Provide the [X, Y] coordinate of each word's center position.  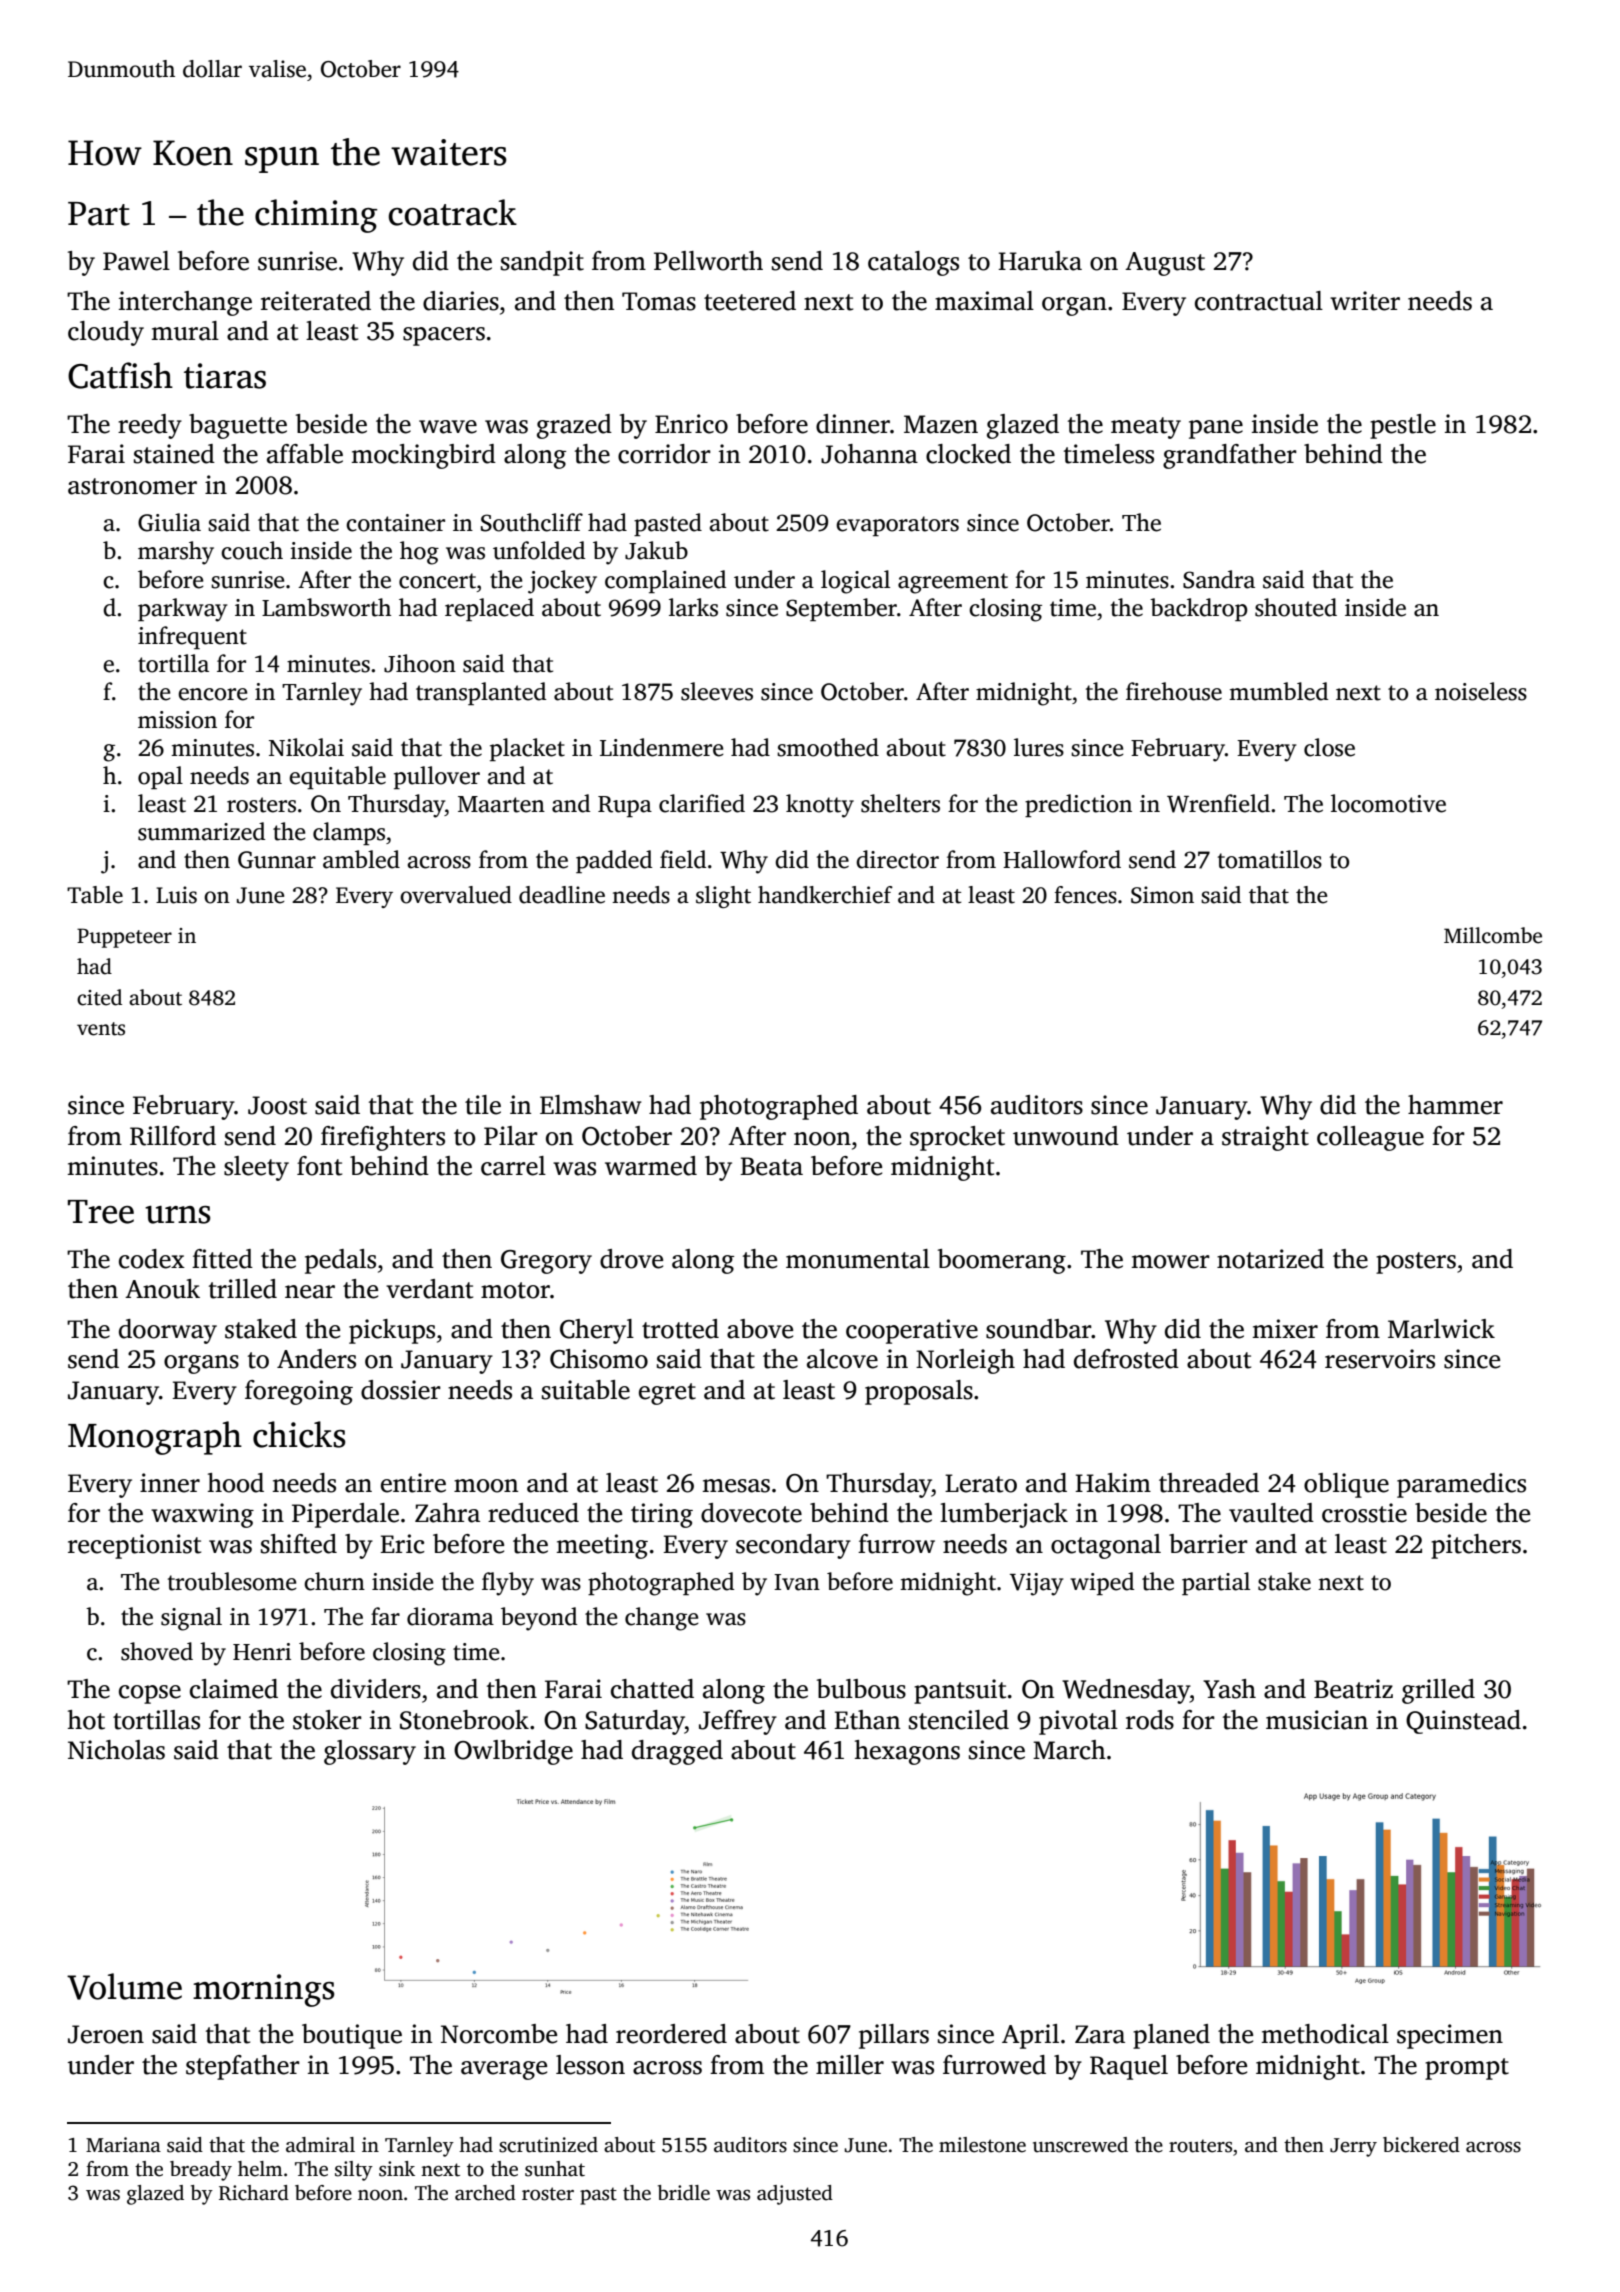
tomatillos [1270, 859]
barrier [1208, 1544]
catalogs [913, 263]
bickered [1421, 2145]
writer [1365, 301]
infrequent [192, 637]
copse [150, 1694]
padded [614, 861]
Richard [254, 2193]
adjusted [795, 2195]
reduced [533, 1513]
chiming [316, 216]
